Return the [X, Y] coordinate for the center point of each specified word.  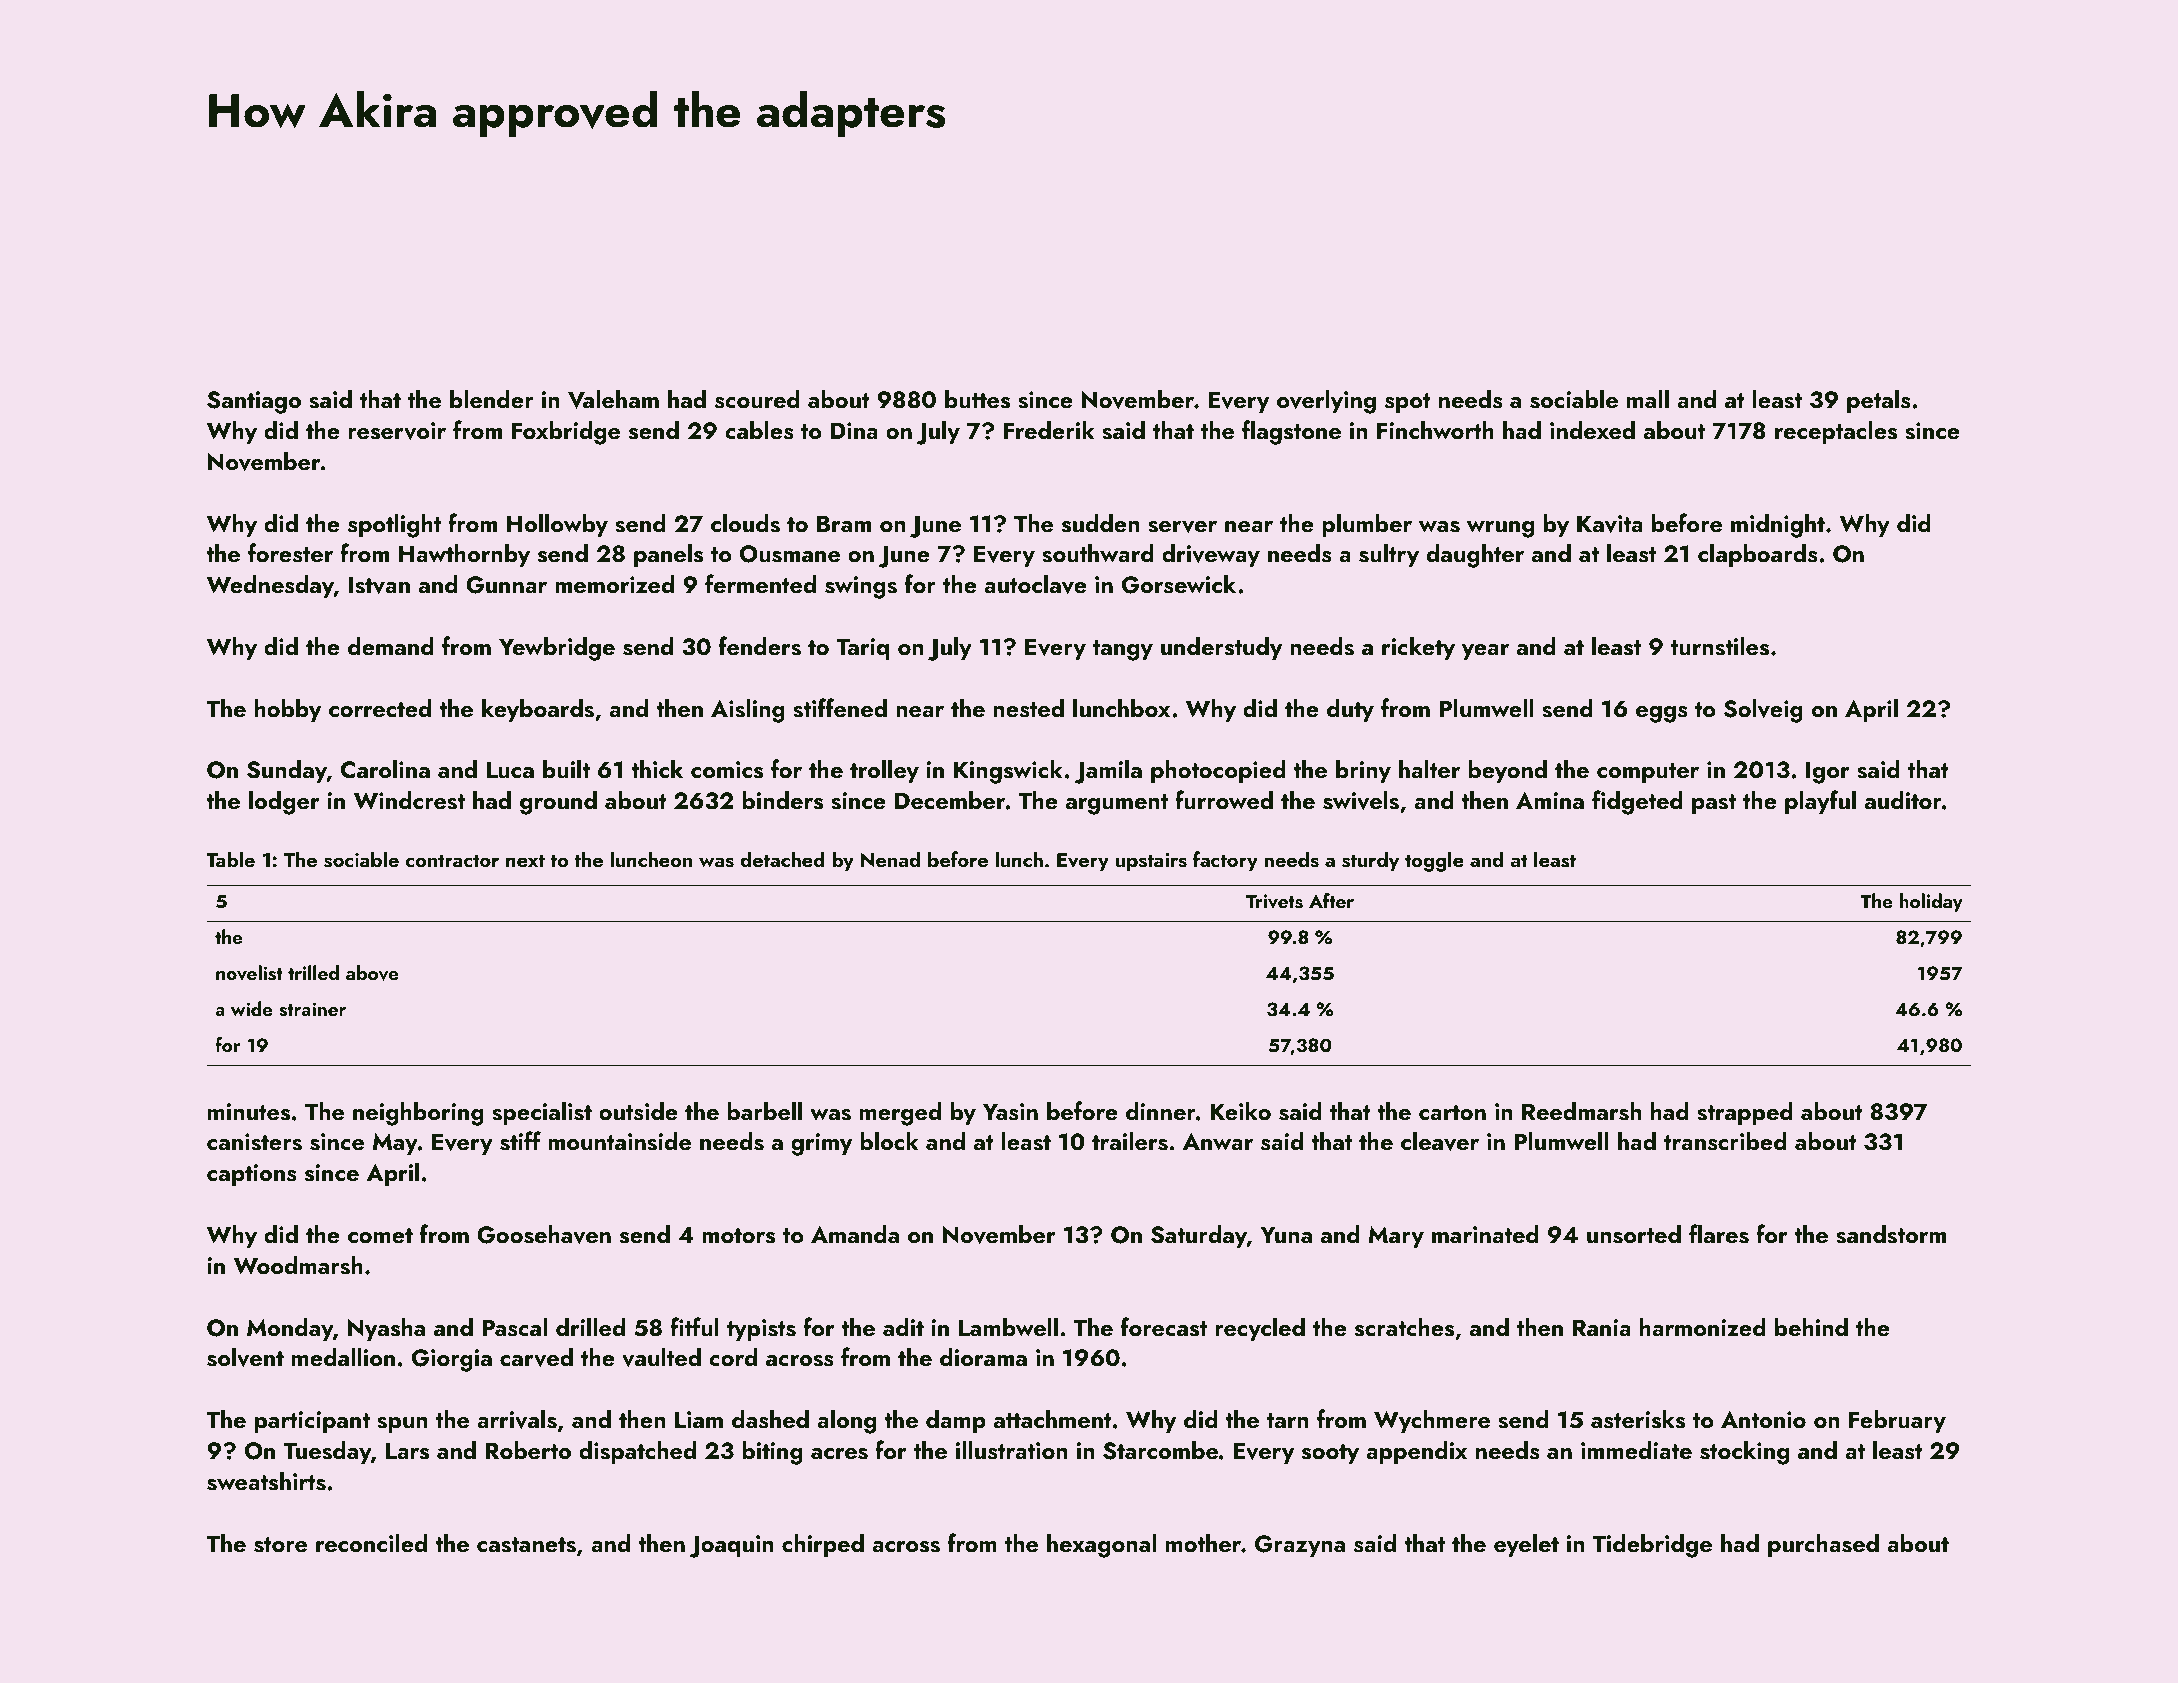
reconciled [371, 1543]
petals [1879, 401]
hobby [288, 710]
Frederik [1049, 430]
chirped [823, 1545]
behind [1811, 1327]
